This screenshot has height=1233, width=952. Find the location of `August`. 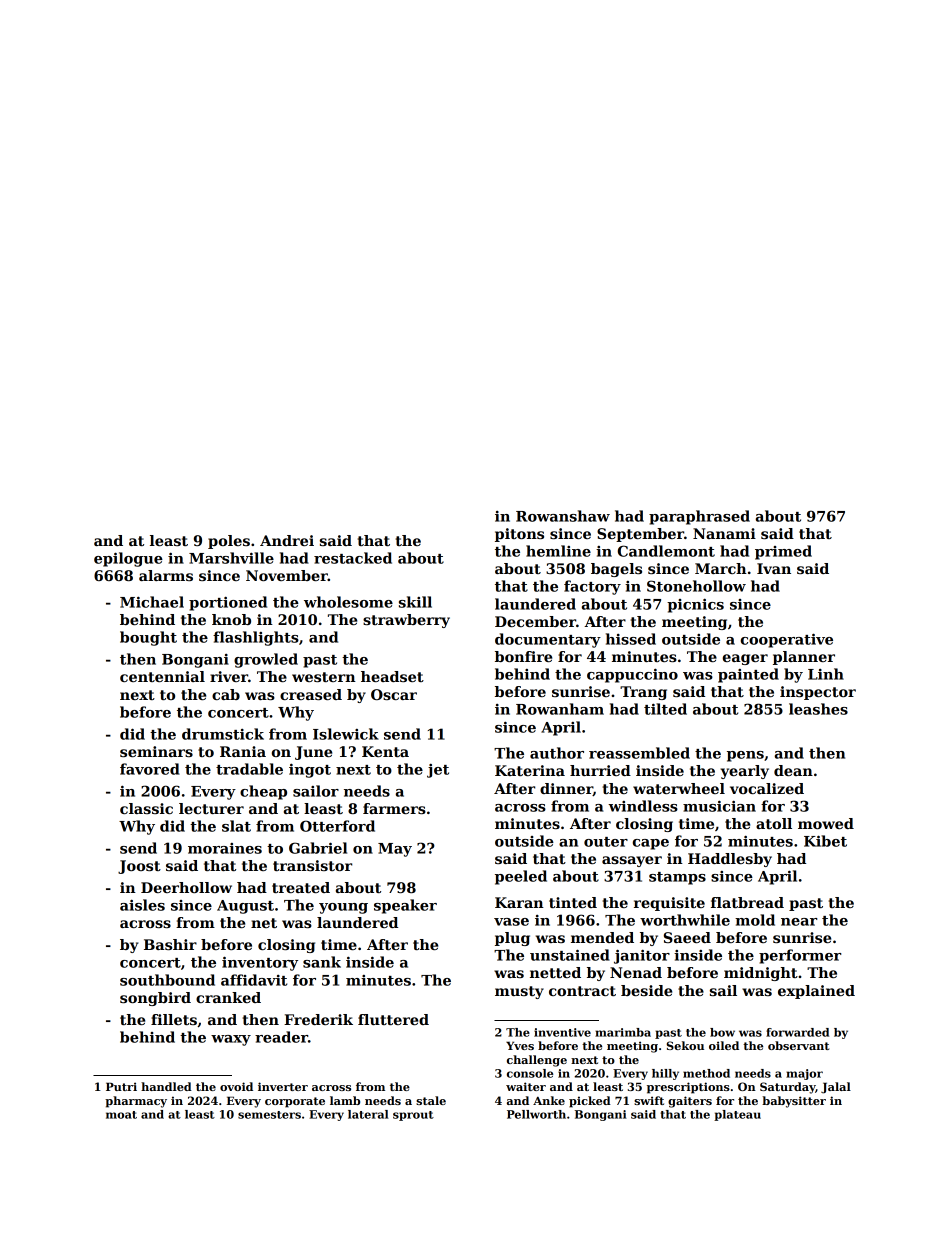

August is located at coordinates (245, 907).
